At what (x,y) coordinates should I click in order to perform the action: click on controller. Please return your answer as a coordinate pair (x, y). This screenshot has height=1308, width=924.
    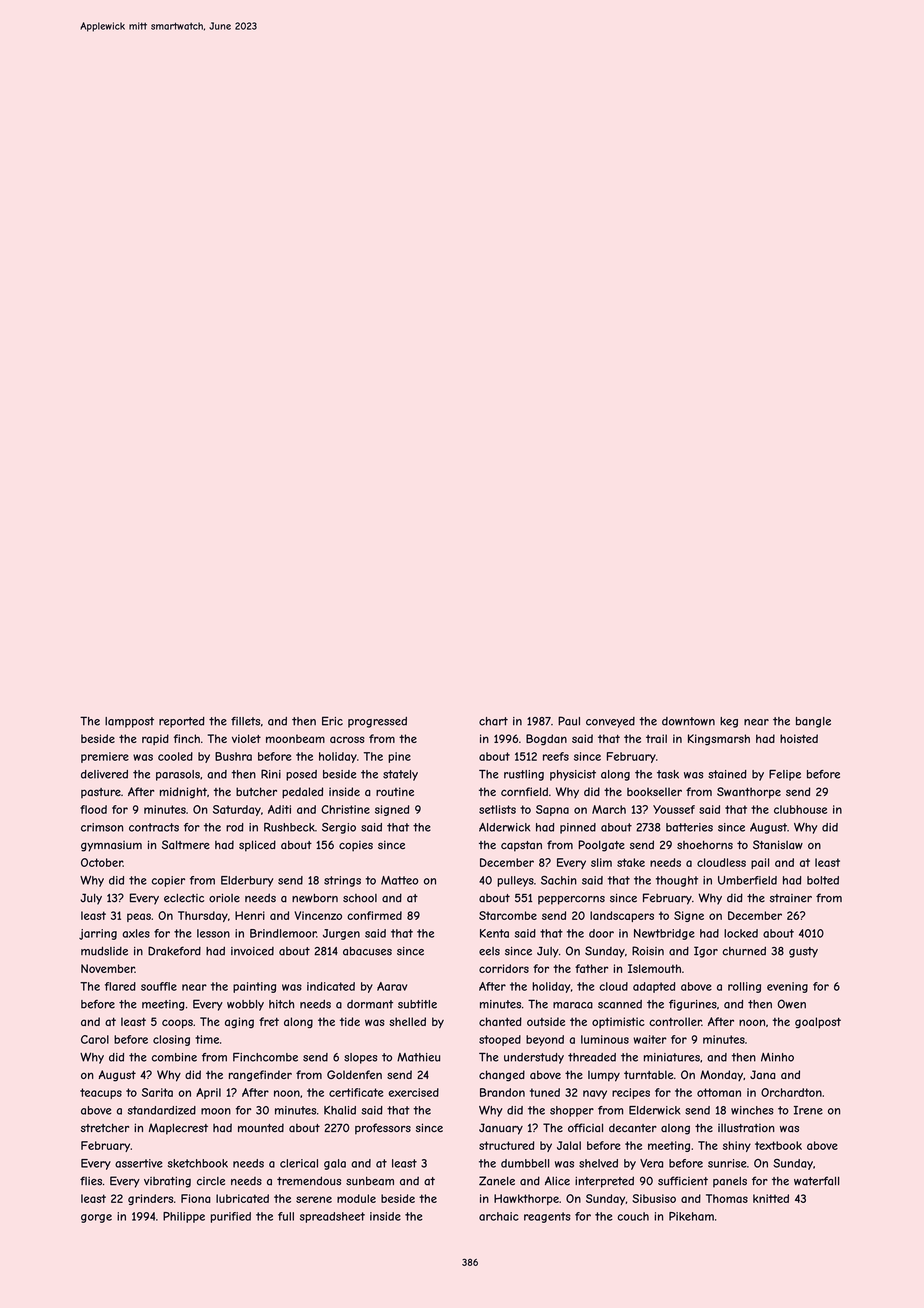
    Looking at the image, I should click on (675, 1021).
